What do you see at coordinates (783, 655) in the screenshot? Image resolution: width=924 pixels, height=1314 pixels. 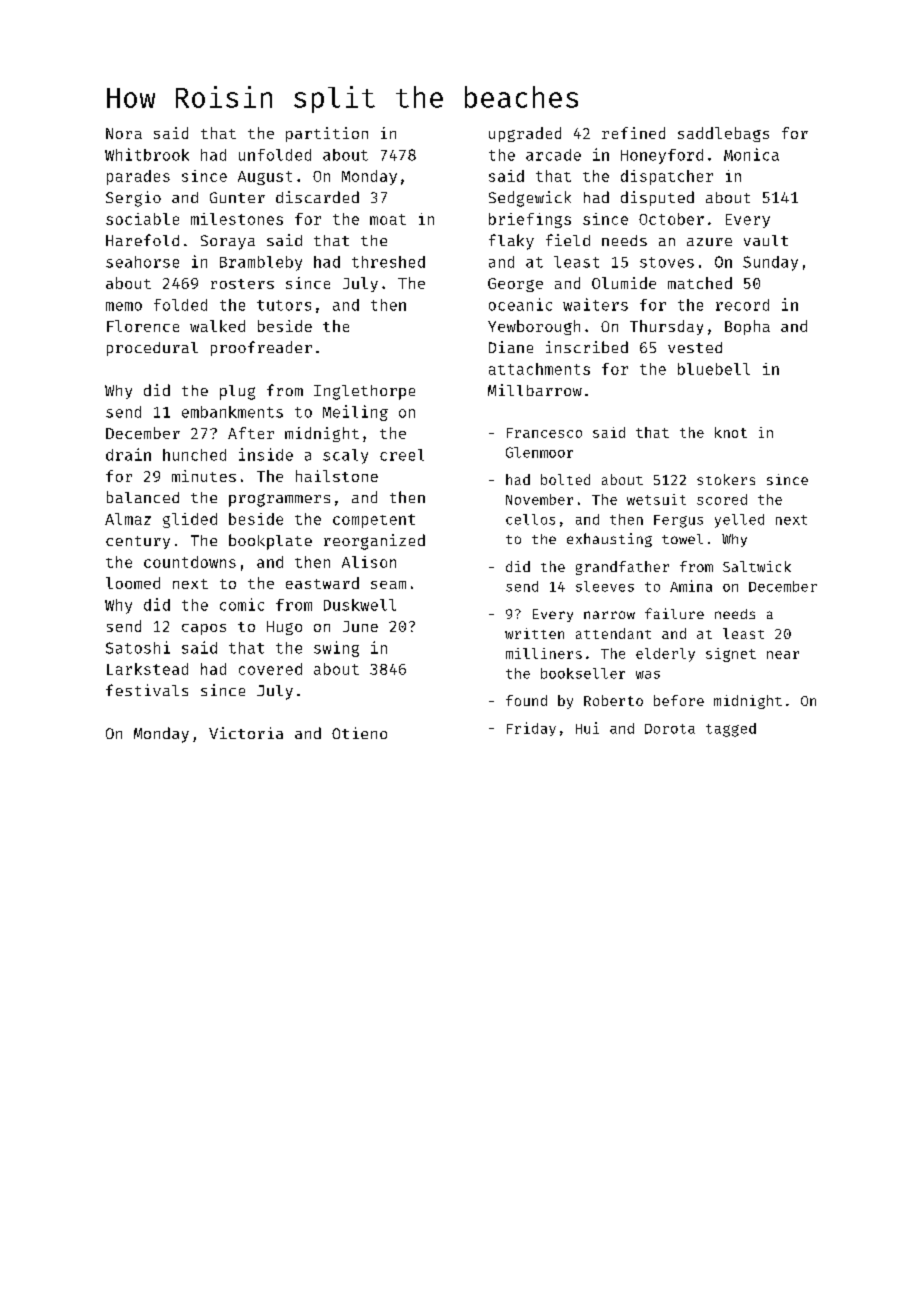 I see `near` at bounding box center [783, 655].
